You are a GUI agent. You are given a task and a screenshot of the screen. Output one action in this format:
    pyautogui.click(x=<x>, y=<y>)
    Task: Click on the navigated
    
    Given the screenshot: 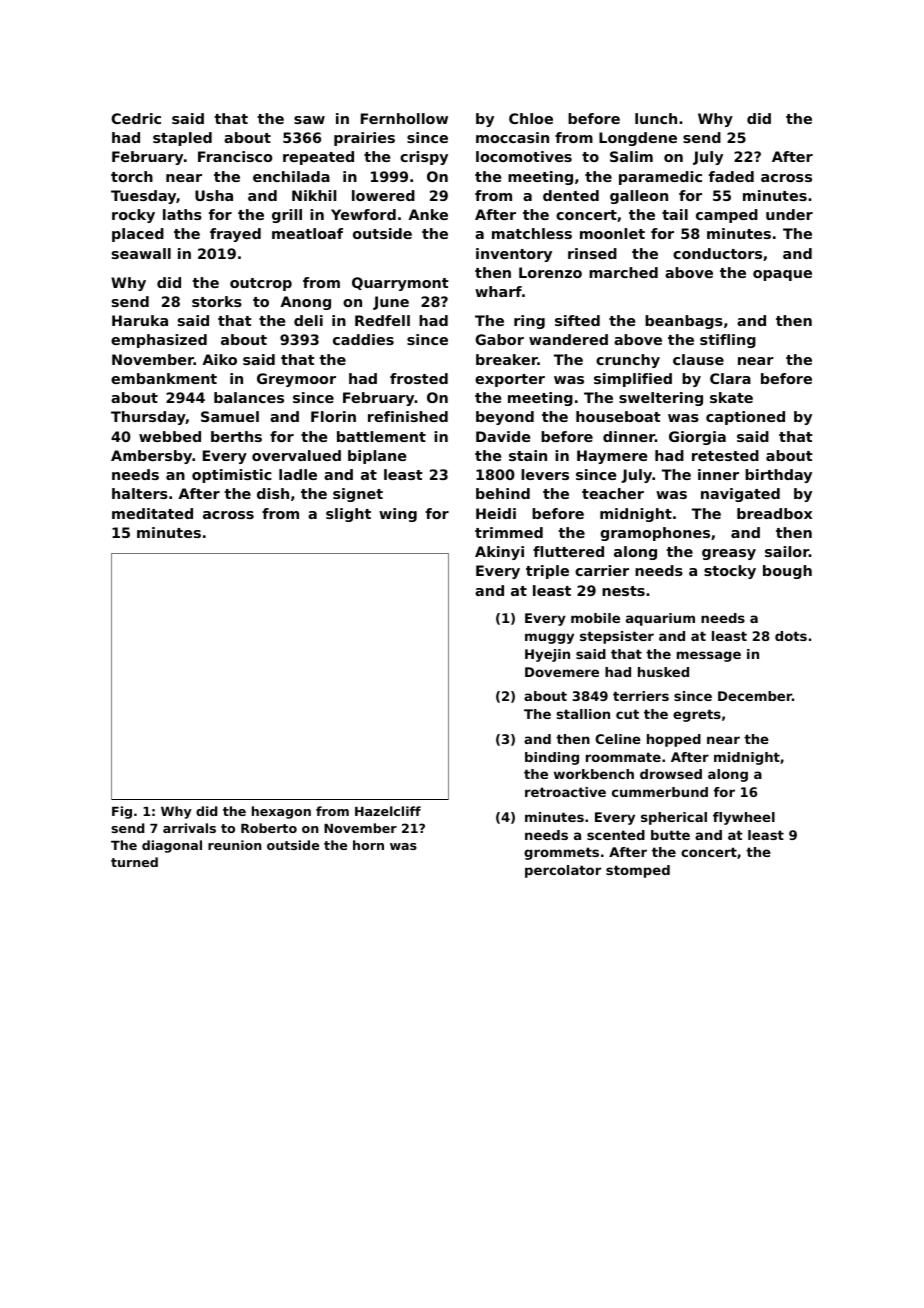 What is the action you would take?
    pyautogui.click(x=740, y=495)
